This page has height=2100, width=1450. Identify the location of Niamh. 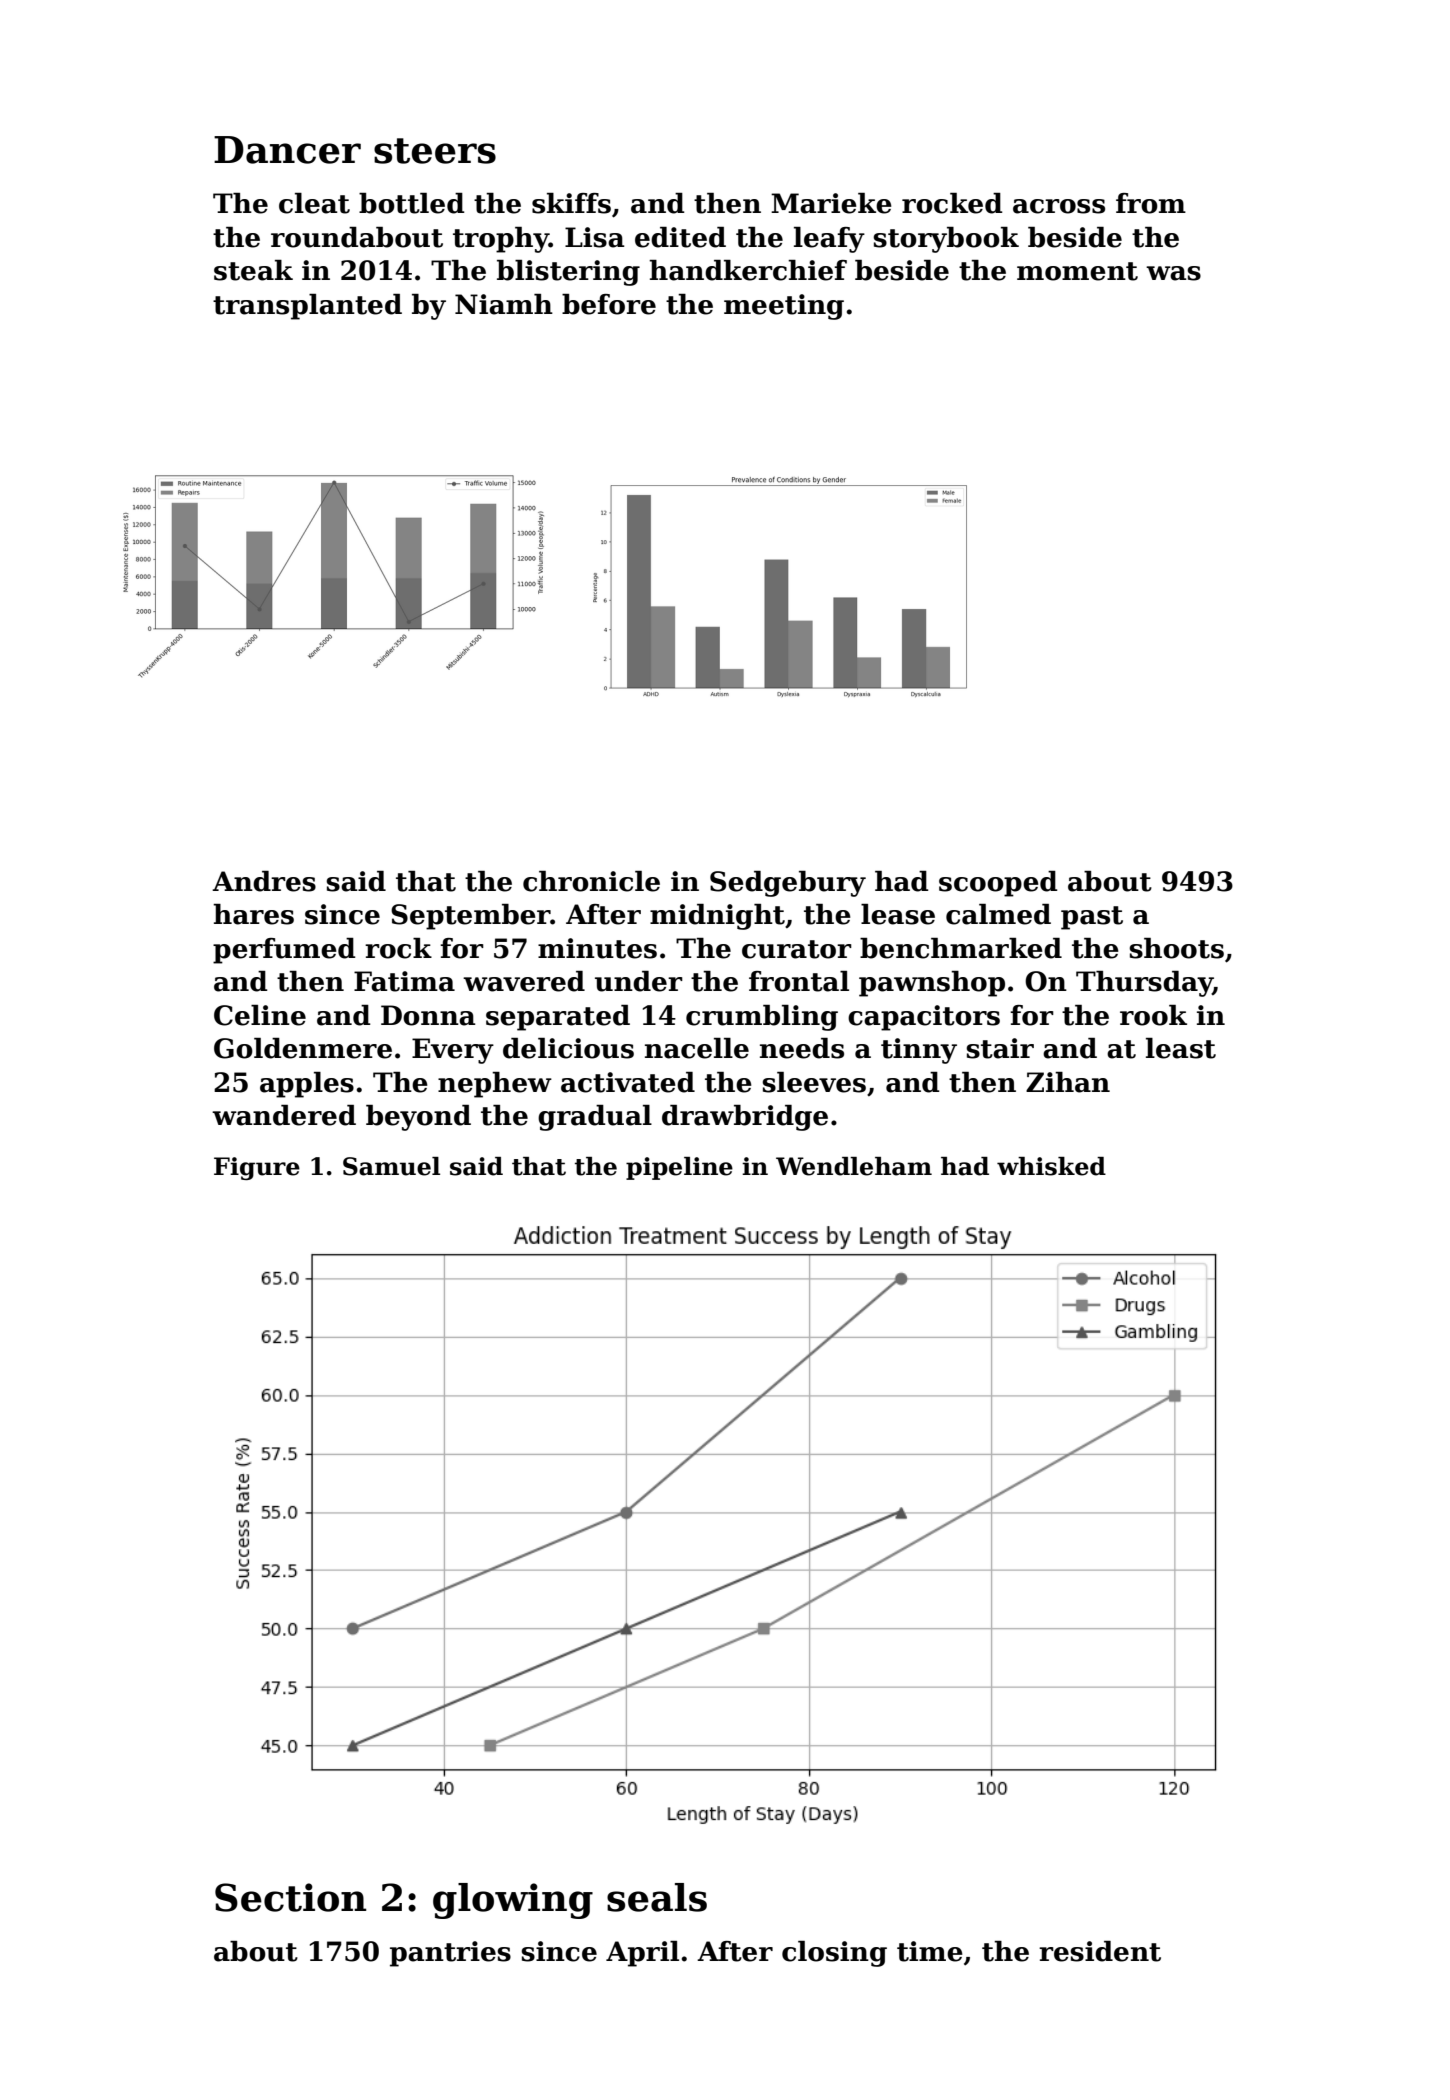
(504, 304).
